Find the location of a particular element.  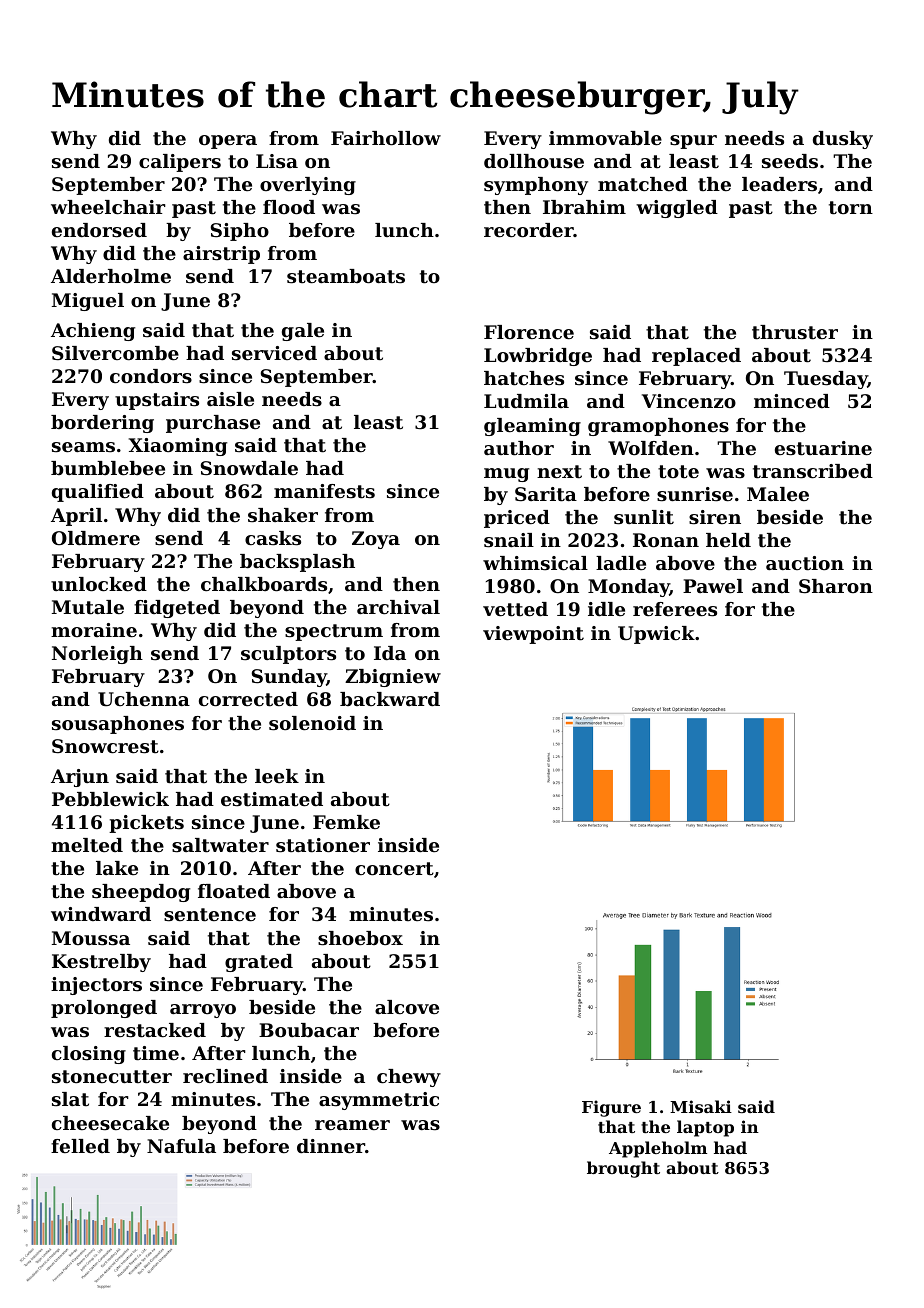

Malee is located at coordinates (778, 494).
